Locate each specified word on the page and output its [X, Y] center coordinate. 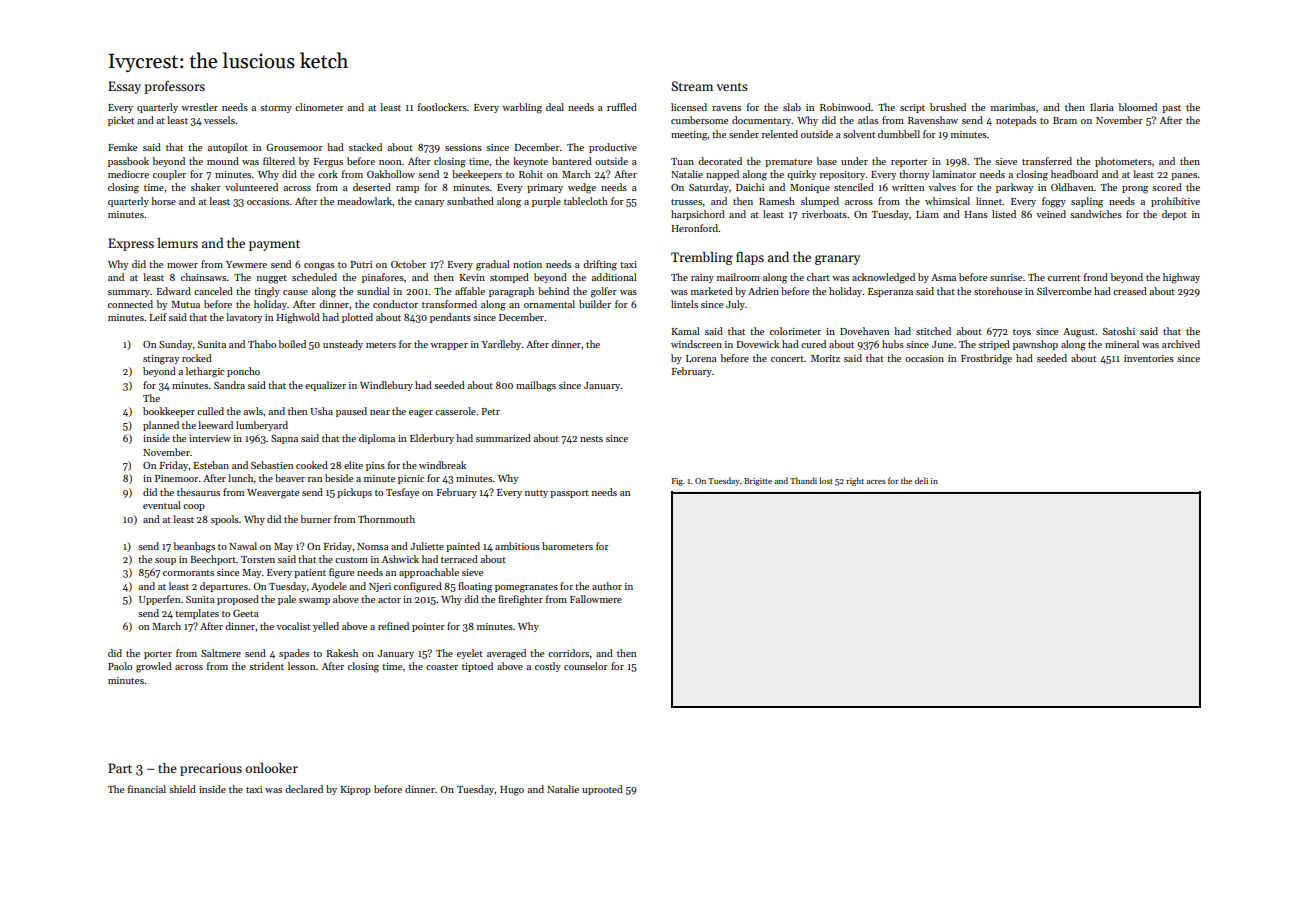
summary [129, 293]
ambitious [517, 546]
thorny [914, 175]
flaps [750, 258]
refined [393, 626]
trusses [686, 202]
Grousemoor [294, 147]
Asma [943, 277]
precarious [211, 769]
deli [921, 480]
